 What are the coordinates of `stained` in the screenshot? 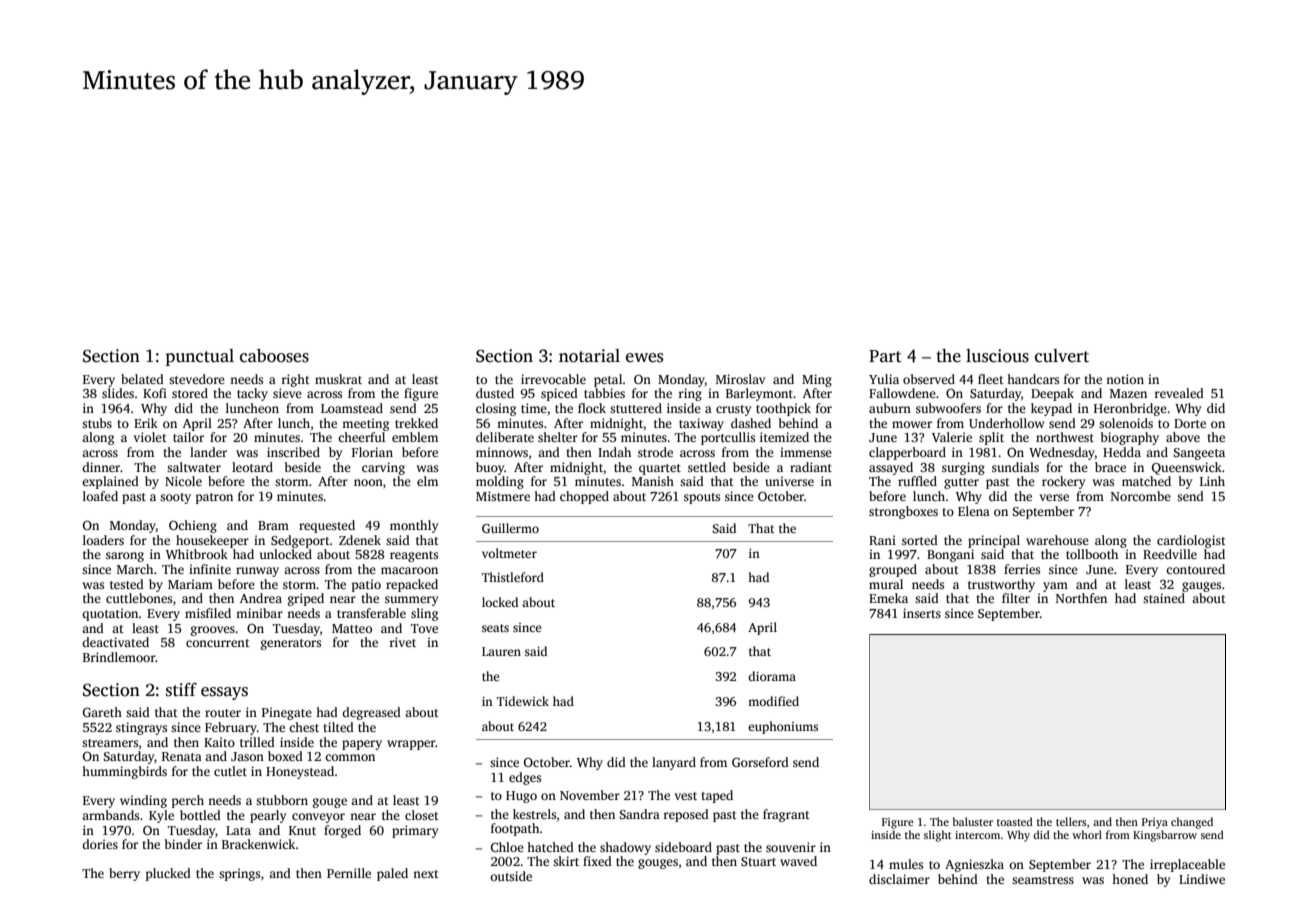 It's located at (1164, 598).
